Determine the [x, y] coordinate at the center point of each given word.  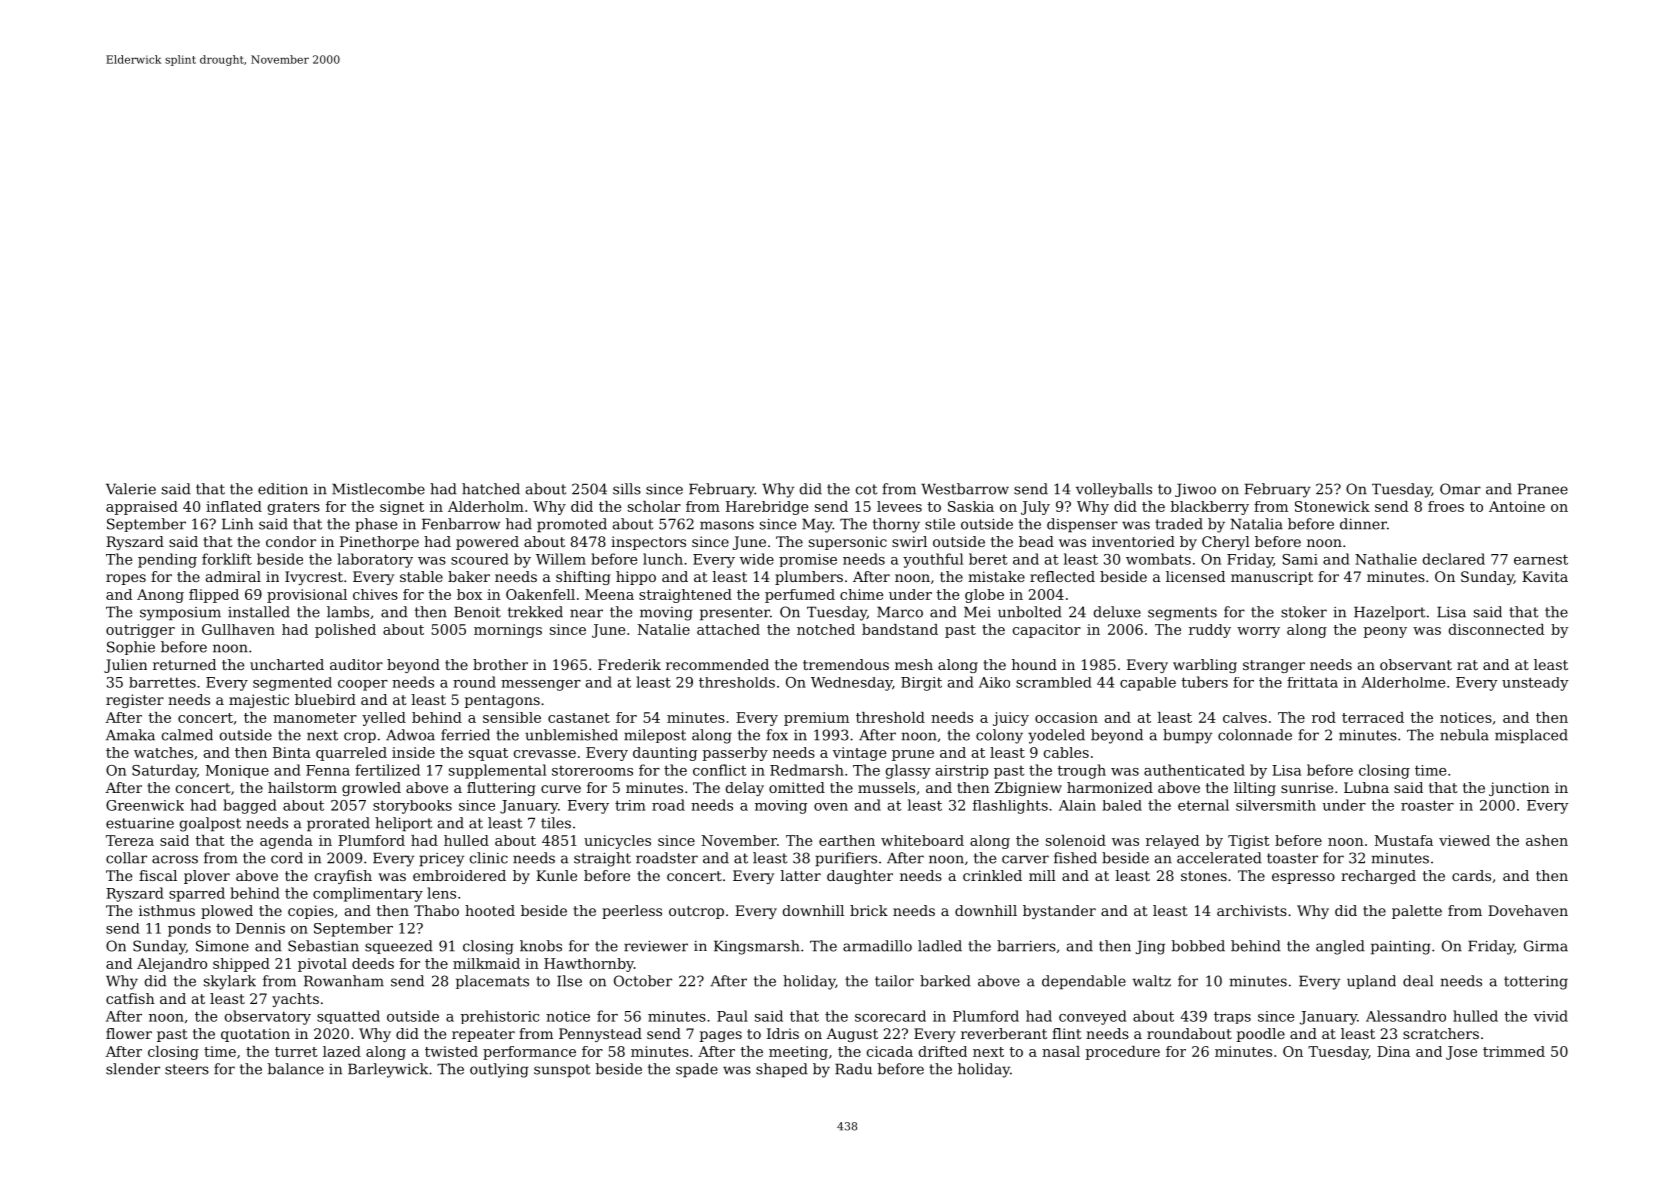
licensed [1195, 576]
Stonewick [1332, 506]
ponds [189, 930]
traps [1232, 1017]
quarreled [351, 754]
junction [1519, 789]
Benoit [477, 612]
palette [1417, 912]
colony [999, 736]
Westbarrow [965, 489]
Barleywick [388, 1070]
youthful [933, 560]
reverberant [1004, 1033]
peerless [632, 912]
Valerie [131, 489]
